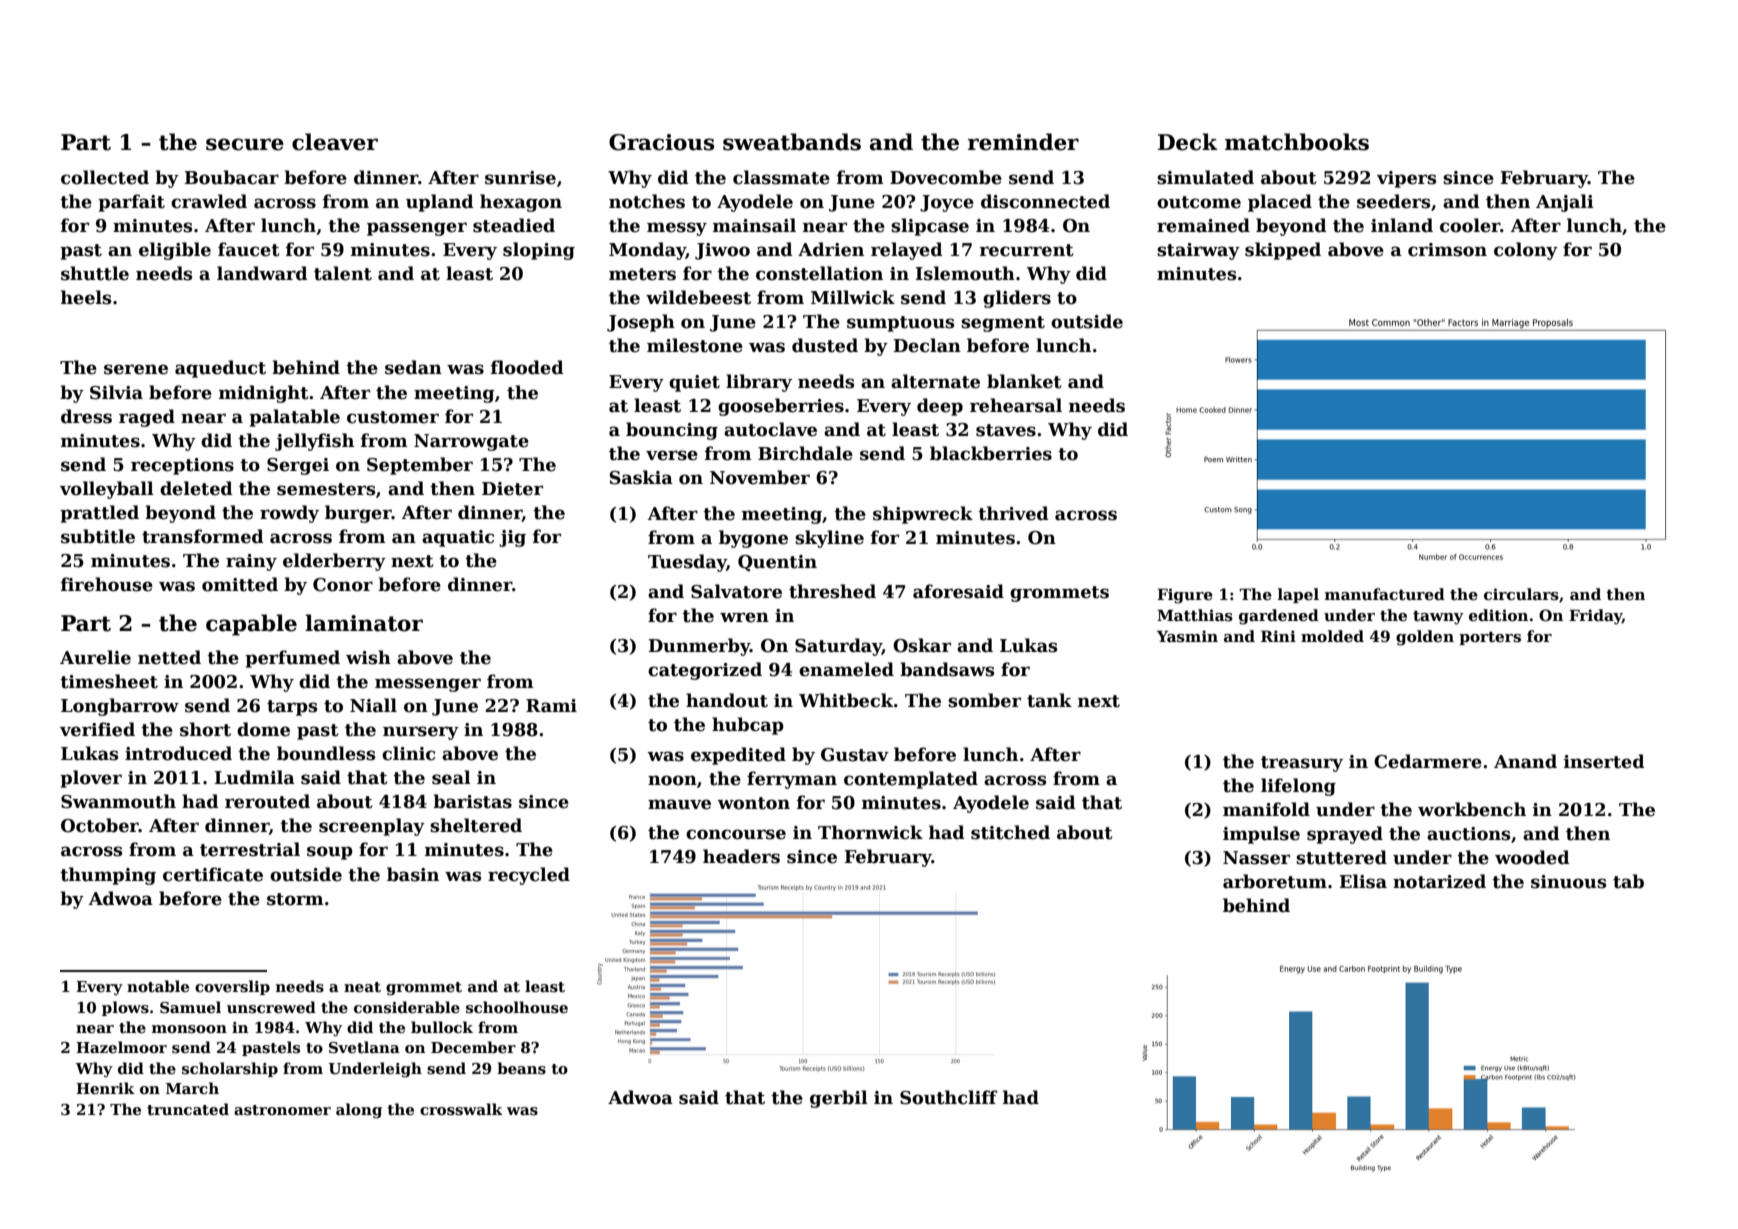 The height and width of the image is (1229, 1738). What do you see at coordinates (213, 874) in the image?
I see `certificate` at bounding box center [213, 874].
